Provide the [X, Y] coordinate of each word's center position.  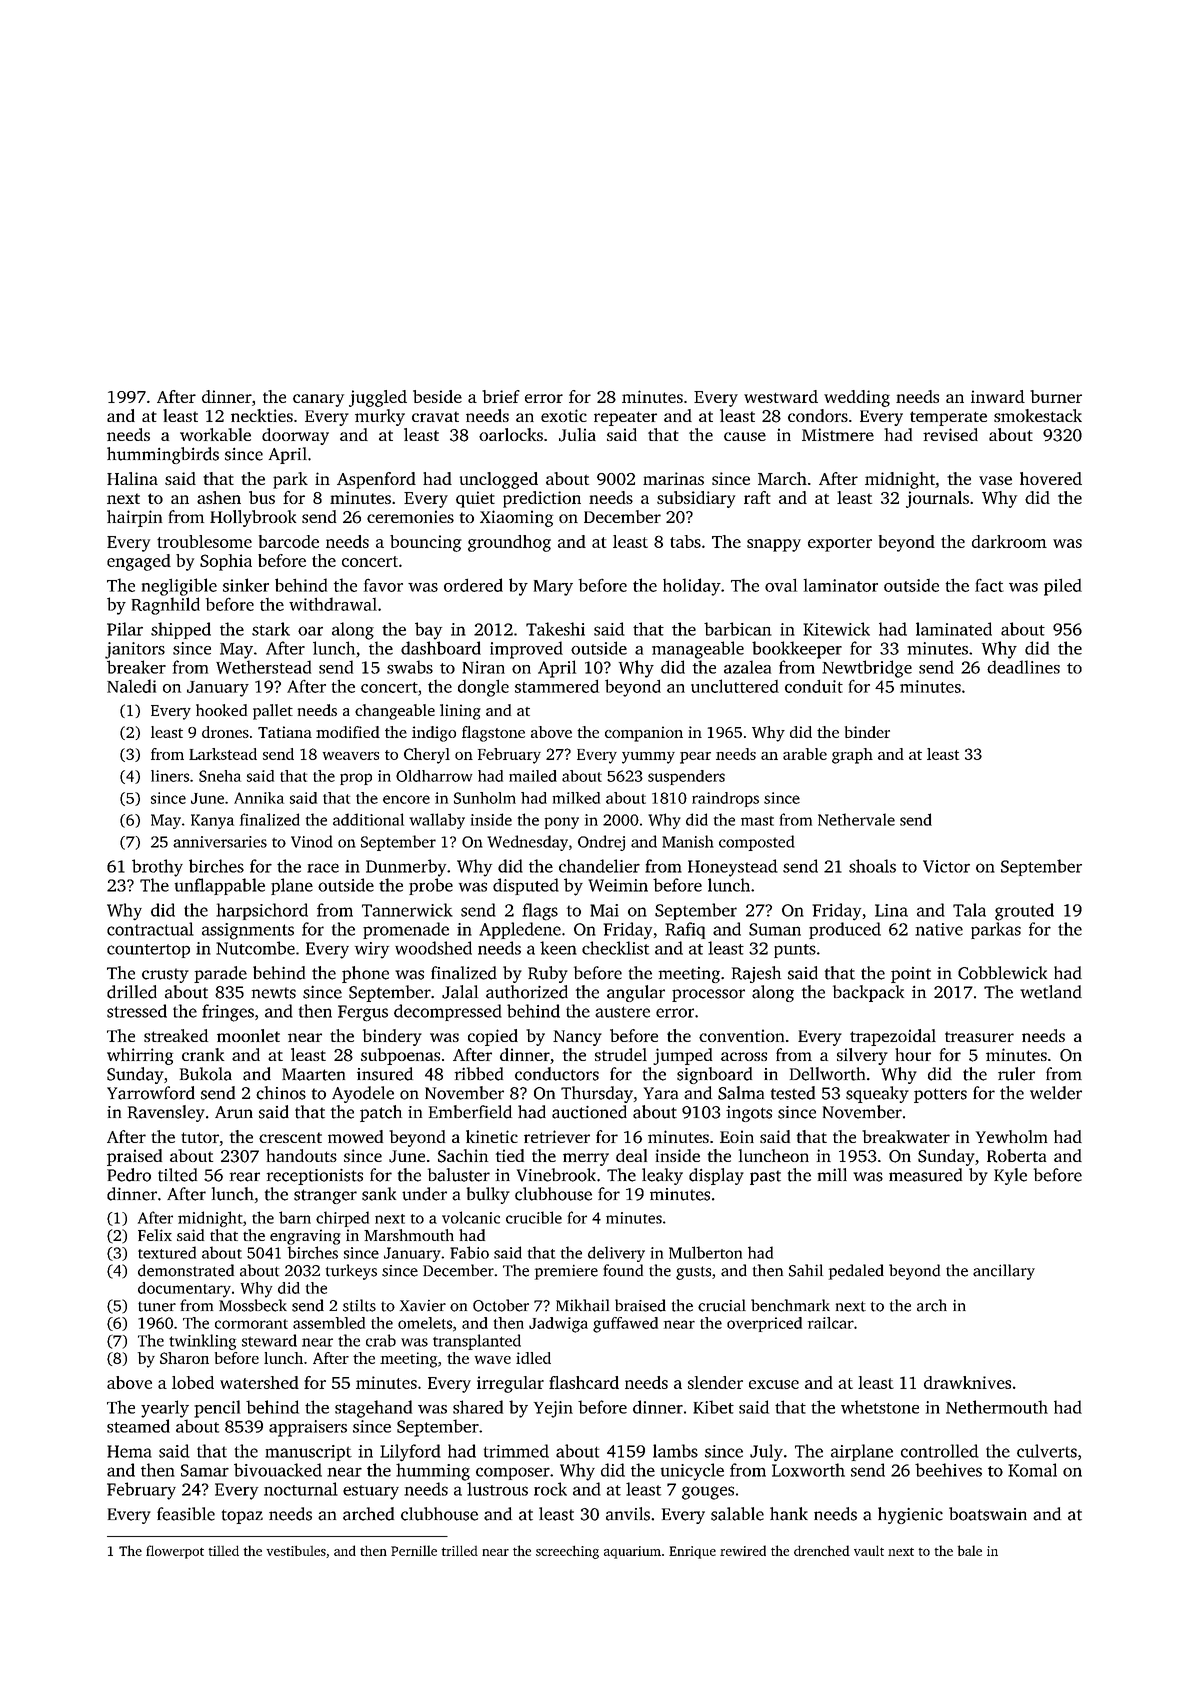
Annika [259, 798]
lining [460, 712]
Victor [946, 866]
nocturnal [301, 1489]
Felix [155, 1235]
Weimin [618, 885]
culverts [1047, 1451]
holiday [692, 587]
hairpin [134, 518]
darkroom [1009, 541]
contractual [150, 929]
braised [640, 1305]
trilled [460, 1550]
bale [970, 1550]
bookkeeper [797, 650]
